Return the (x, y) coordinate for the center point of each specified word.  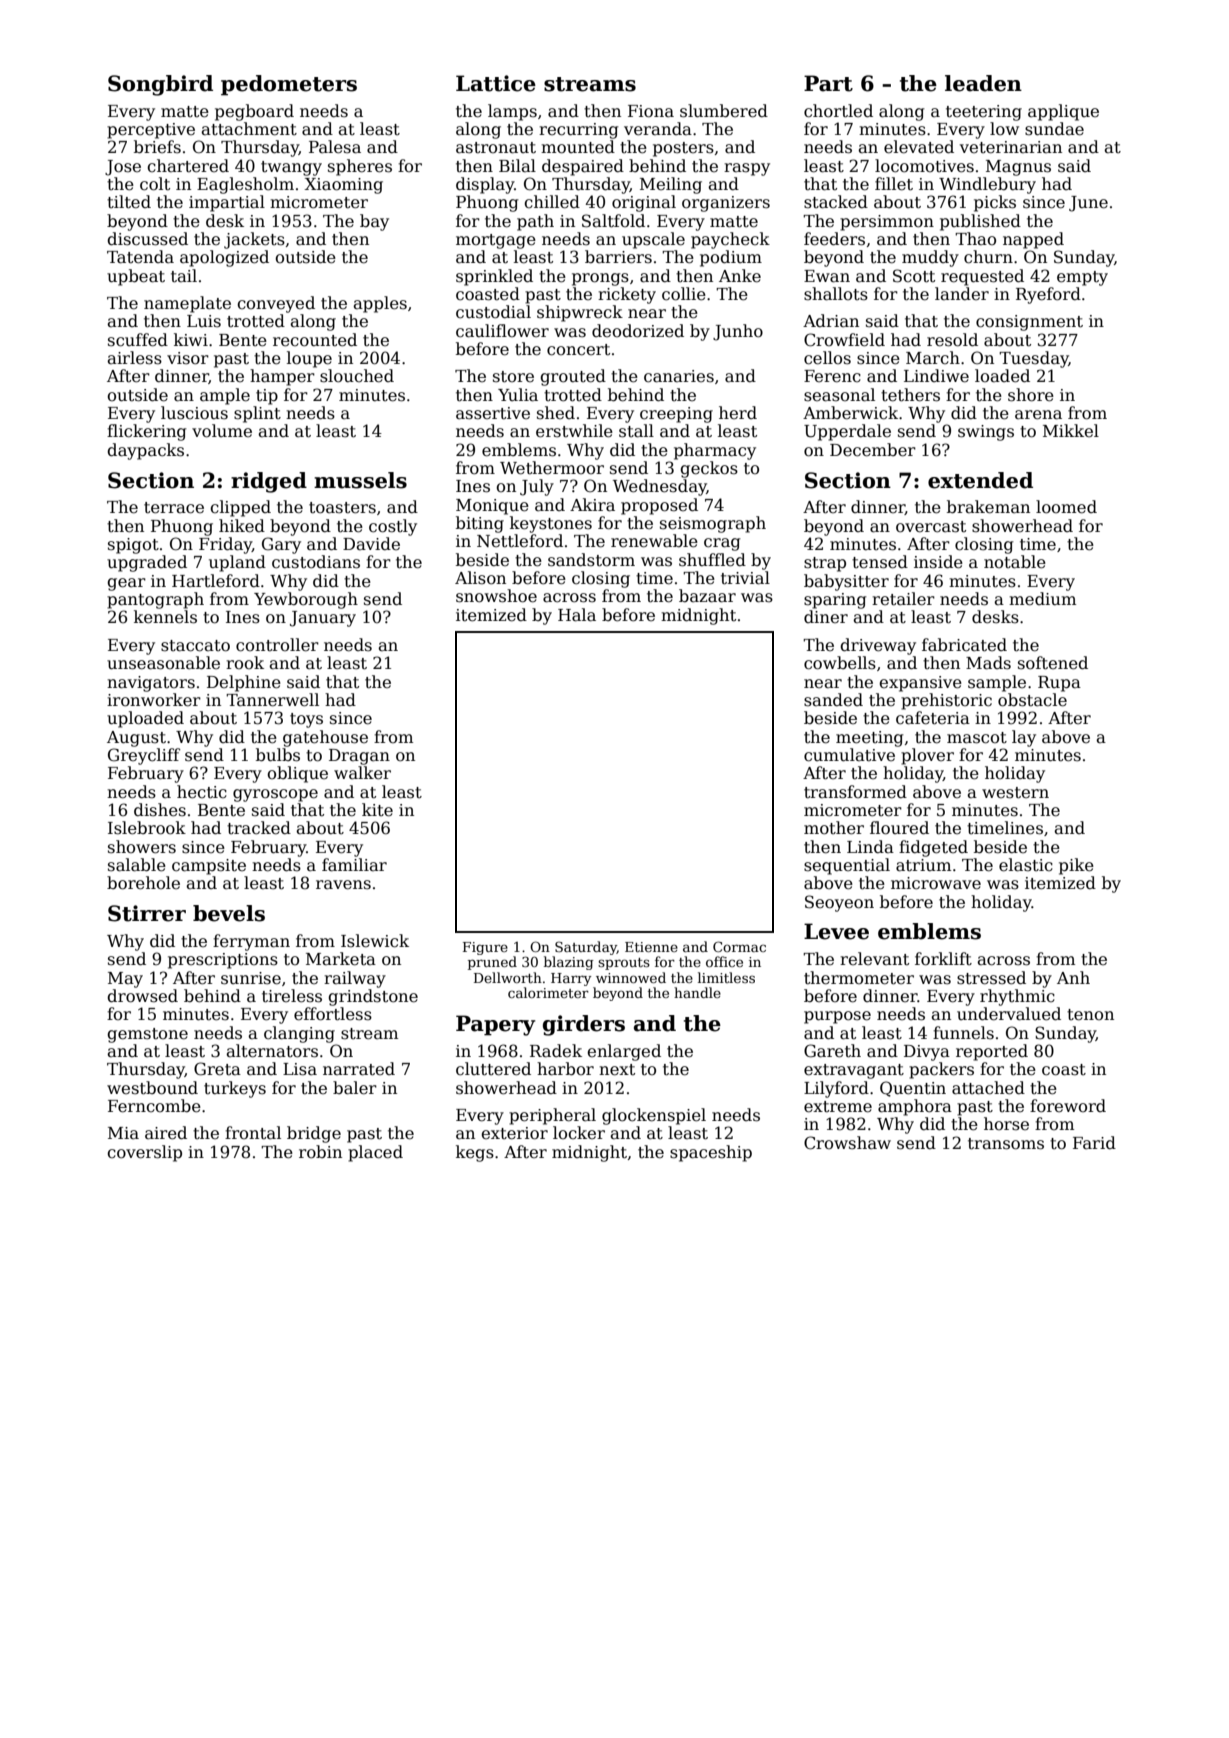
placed (375, 1153)
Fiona (651, 111)
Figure (485, 948)
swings (986, 433)
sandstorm (591, 560)
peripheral (552, 1116)
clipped (240, 508)
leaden (983, 83)
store (513, 377)
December (873, 450)
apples (380, 304)
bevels (229, 913)
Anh (1073, 977)
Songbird (160, 85)
